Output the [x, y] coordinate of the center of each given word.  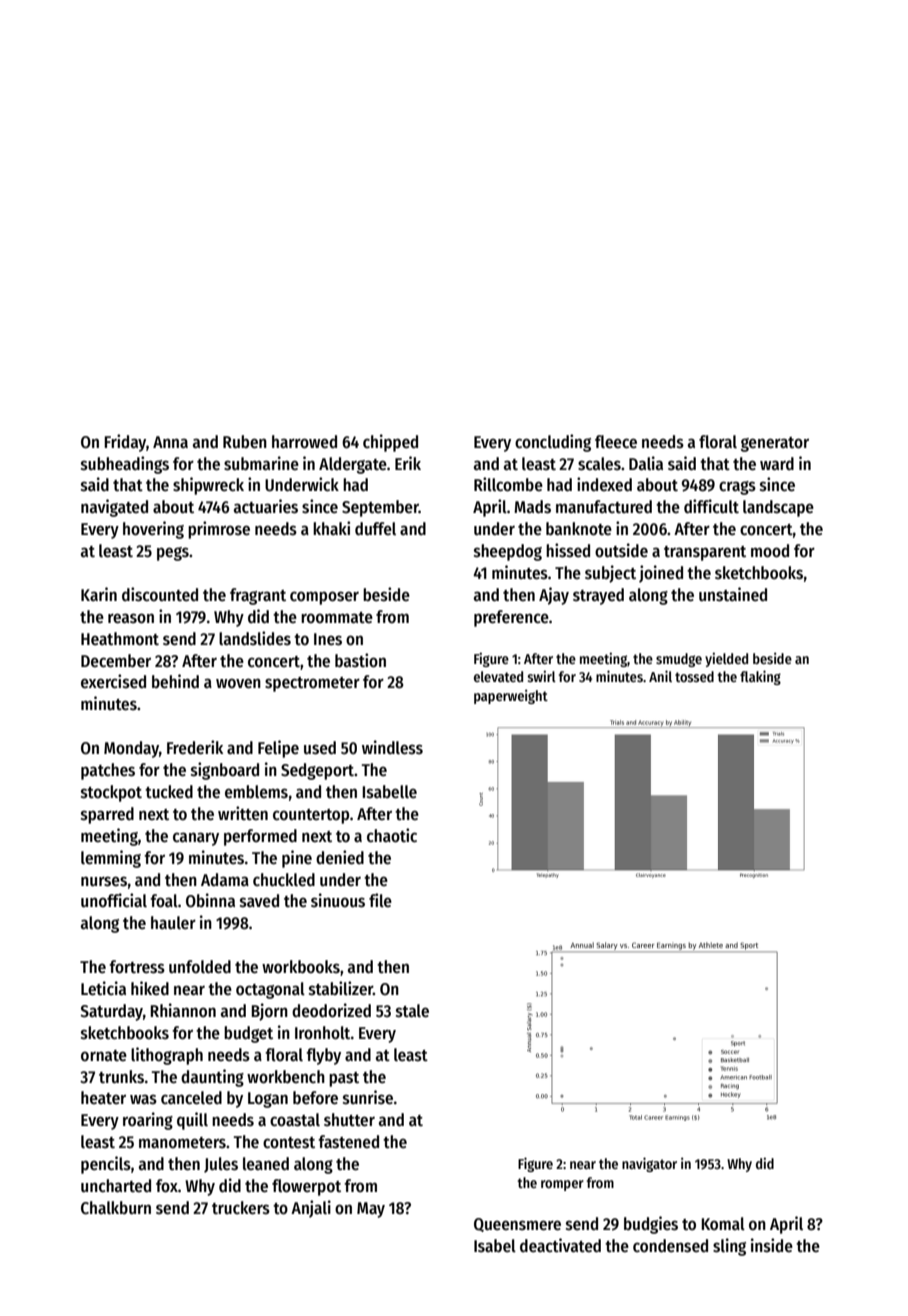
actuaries [266, 506]
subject [610, 574]
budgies [651, 1225]
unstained [733, 594]
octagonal [270, 990]
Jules [221, 1165]
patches [108, 771]
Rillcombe [508, 484]
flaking [760, 677]
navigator [649, 1164]
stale [412, 1011]
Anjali [311, 1209]
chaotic [392, 835]
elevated [498, 676]
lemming [111, 859]
